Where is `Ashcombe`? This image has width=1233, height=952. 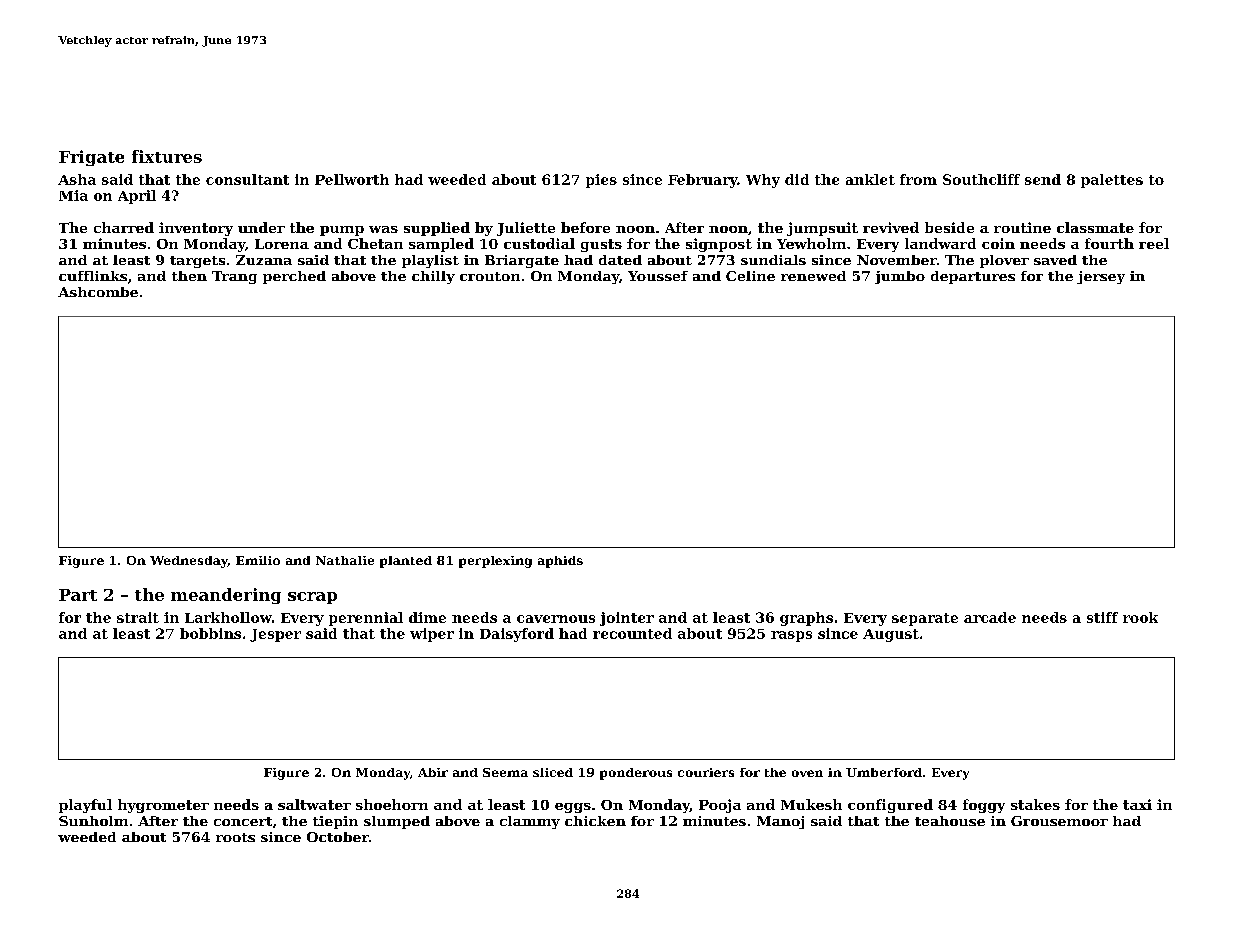 Ashcombe is located at coordinates (98, 292).
